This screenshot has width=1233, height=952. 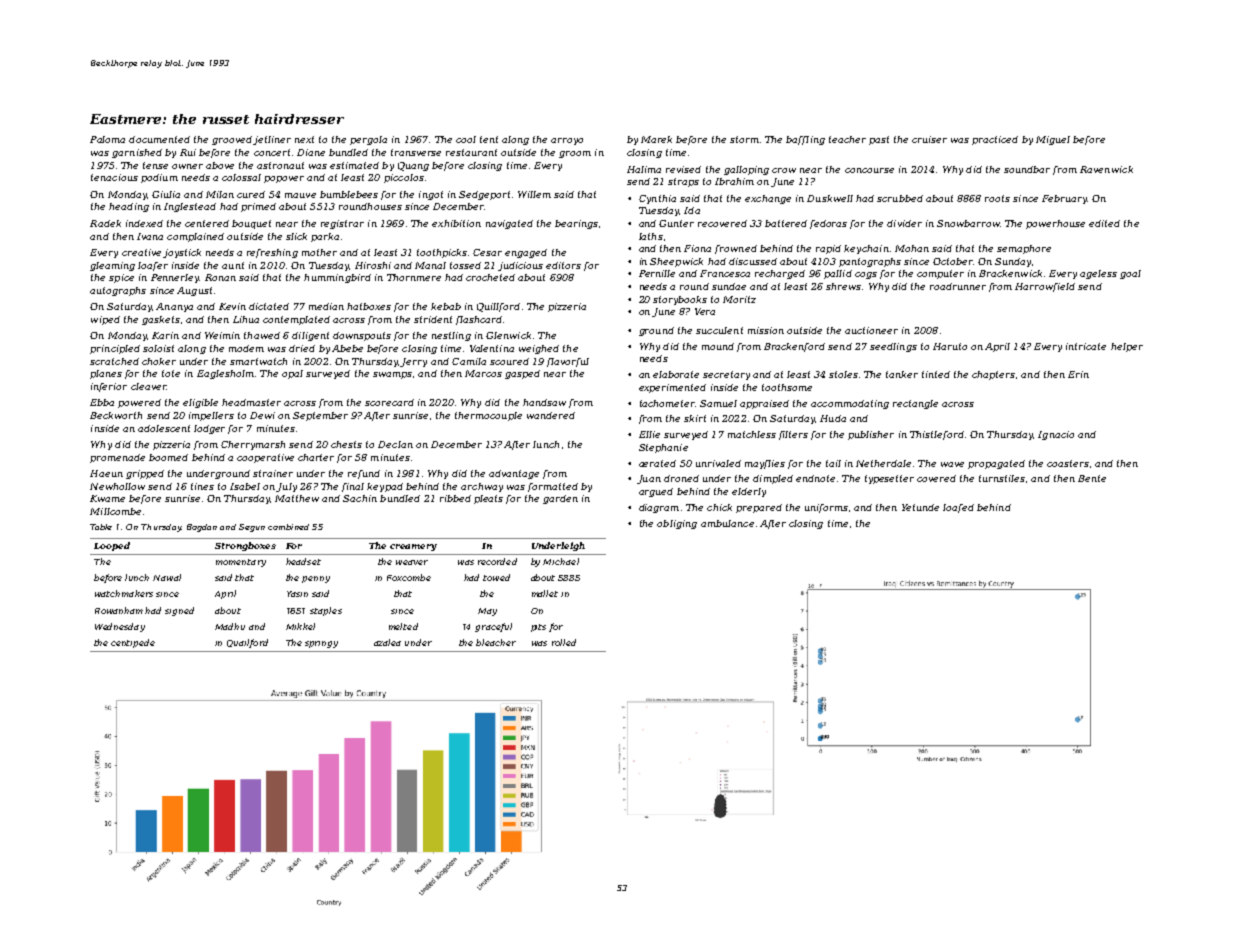 I want to click on cooperative, so click(x=265, y=458).
